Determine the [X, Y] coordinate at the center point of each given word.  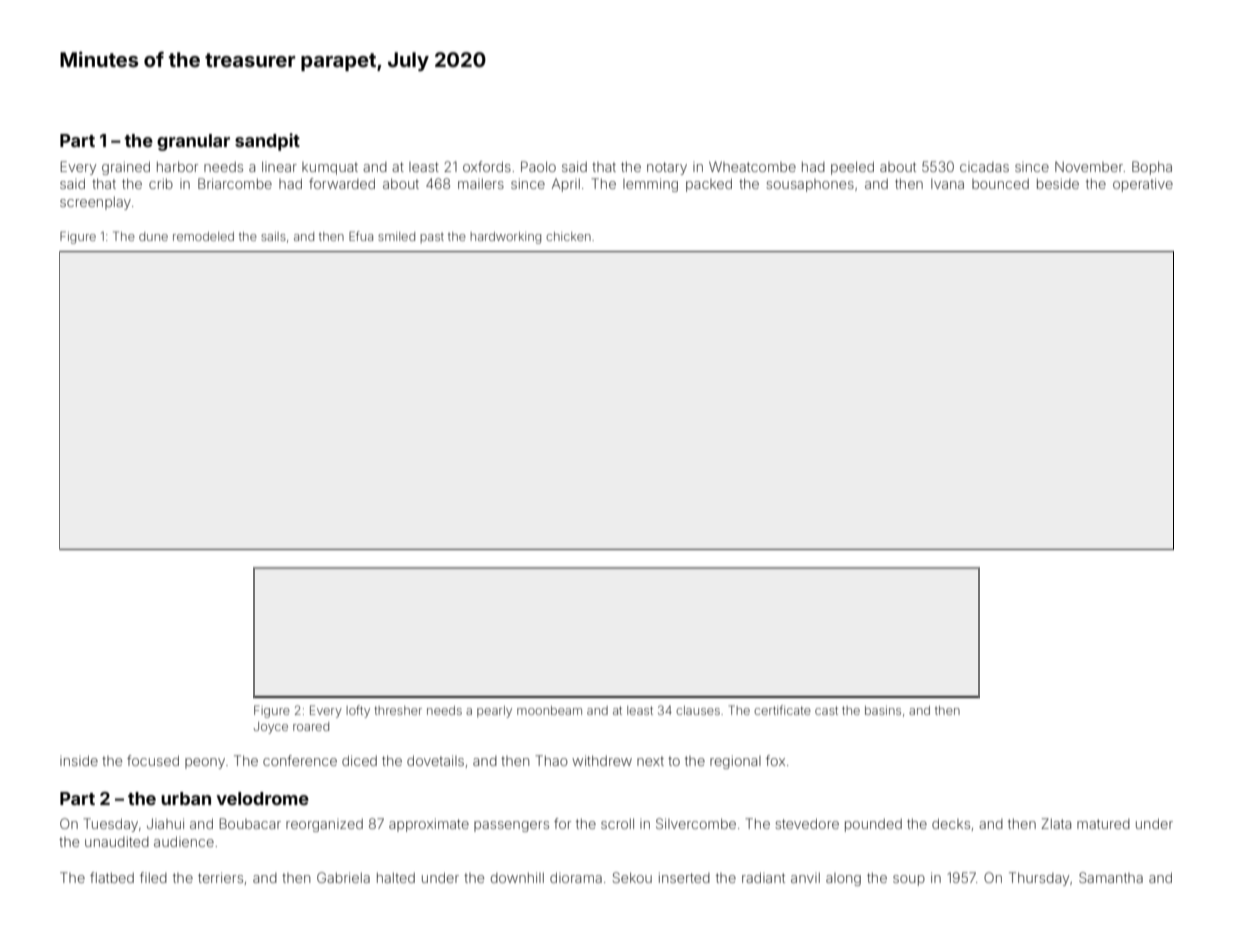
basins [883, 710]
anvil [805, 877]
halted [396, 877]
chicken [568, 236]
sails [273, 236]
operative [1143, 185]
